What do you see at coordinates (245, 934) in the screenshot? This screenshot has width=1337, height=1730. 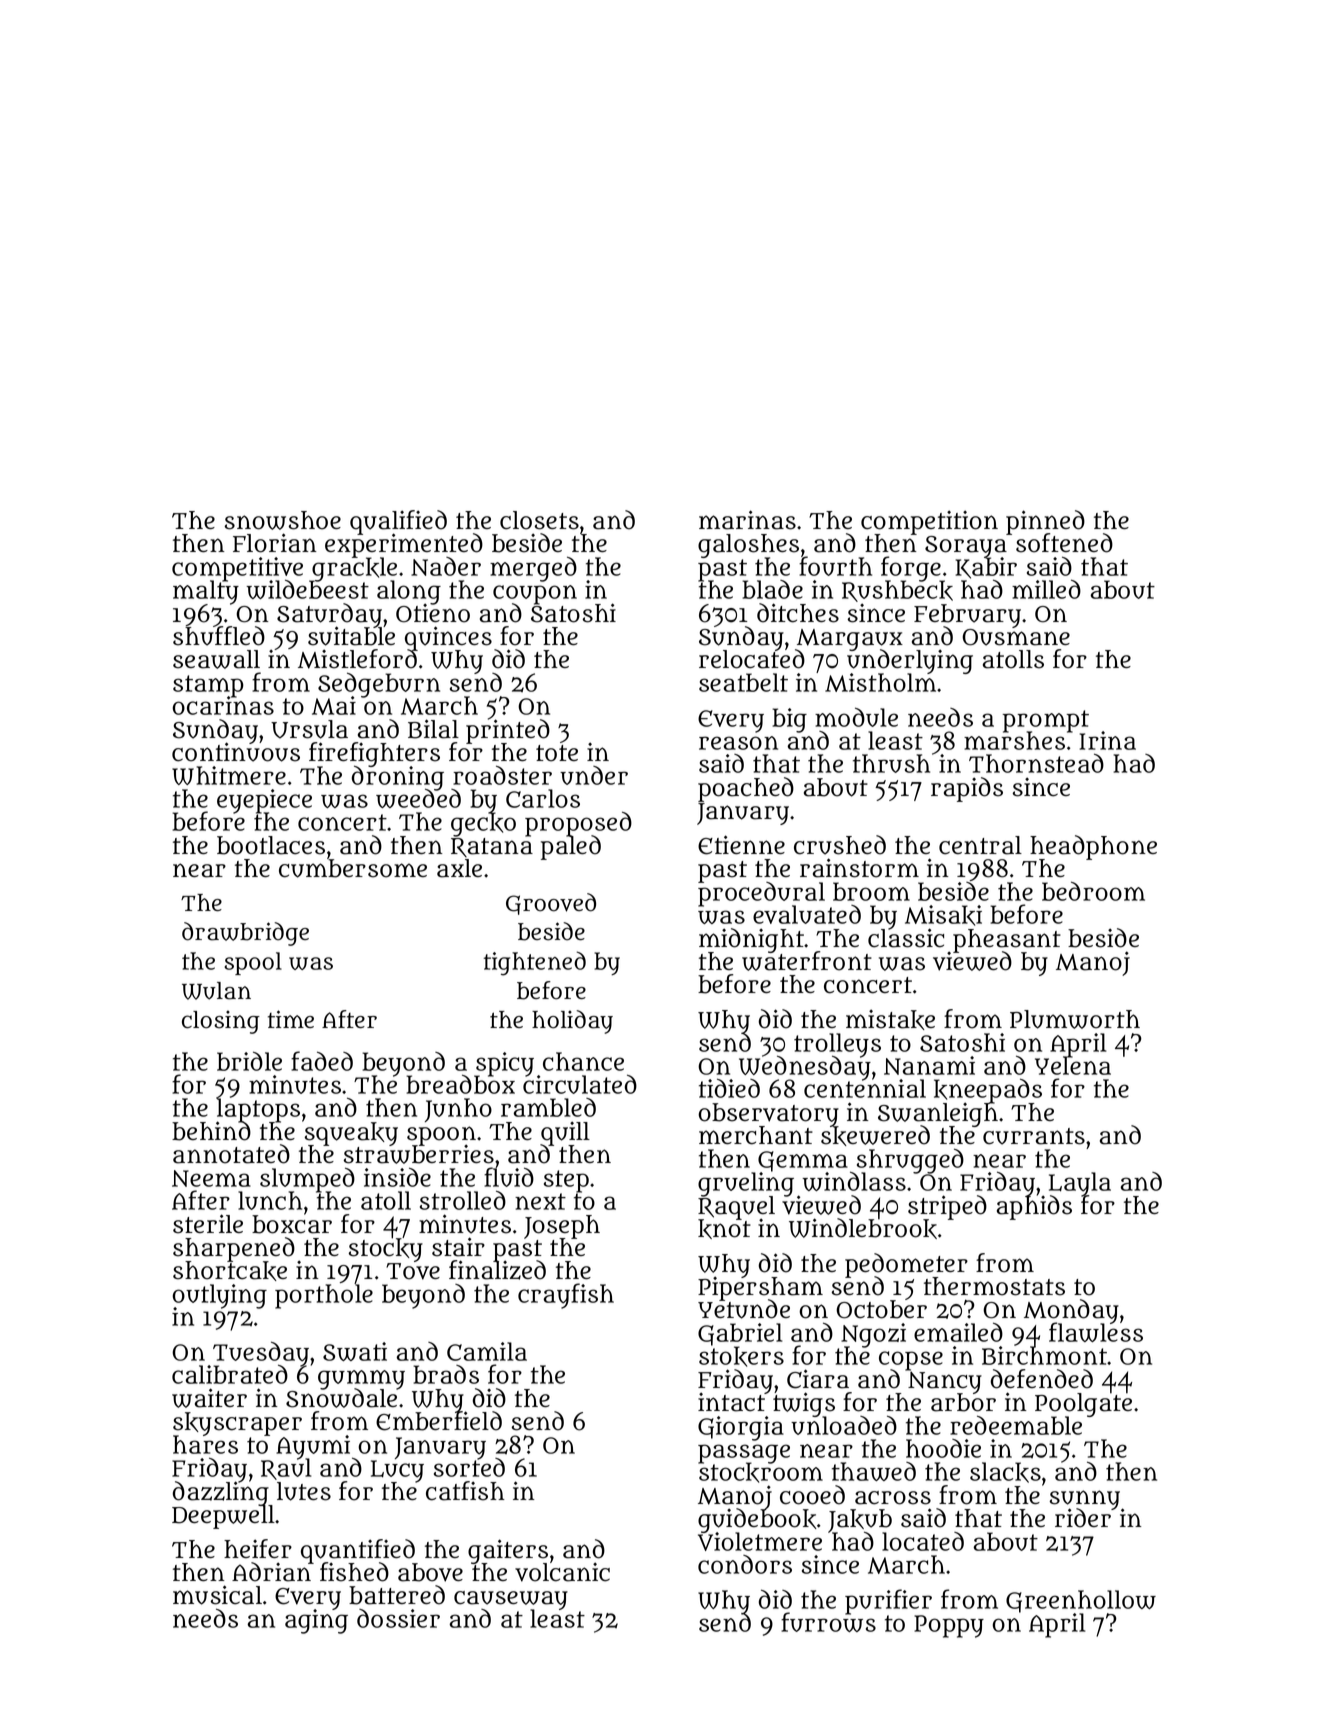 I see `drawbridge` at bounding box center [245, 934].
